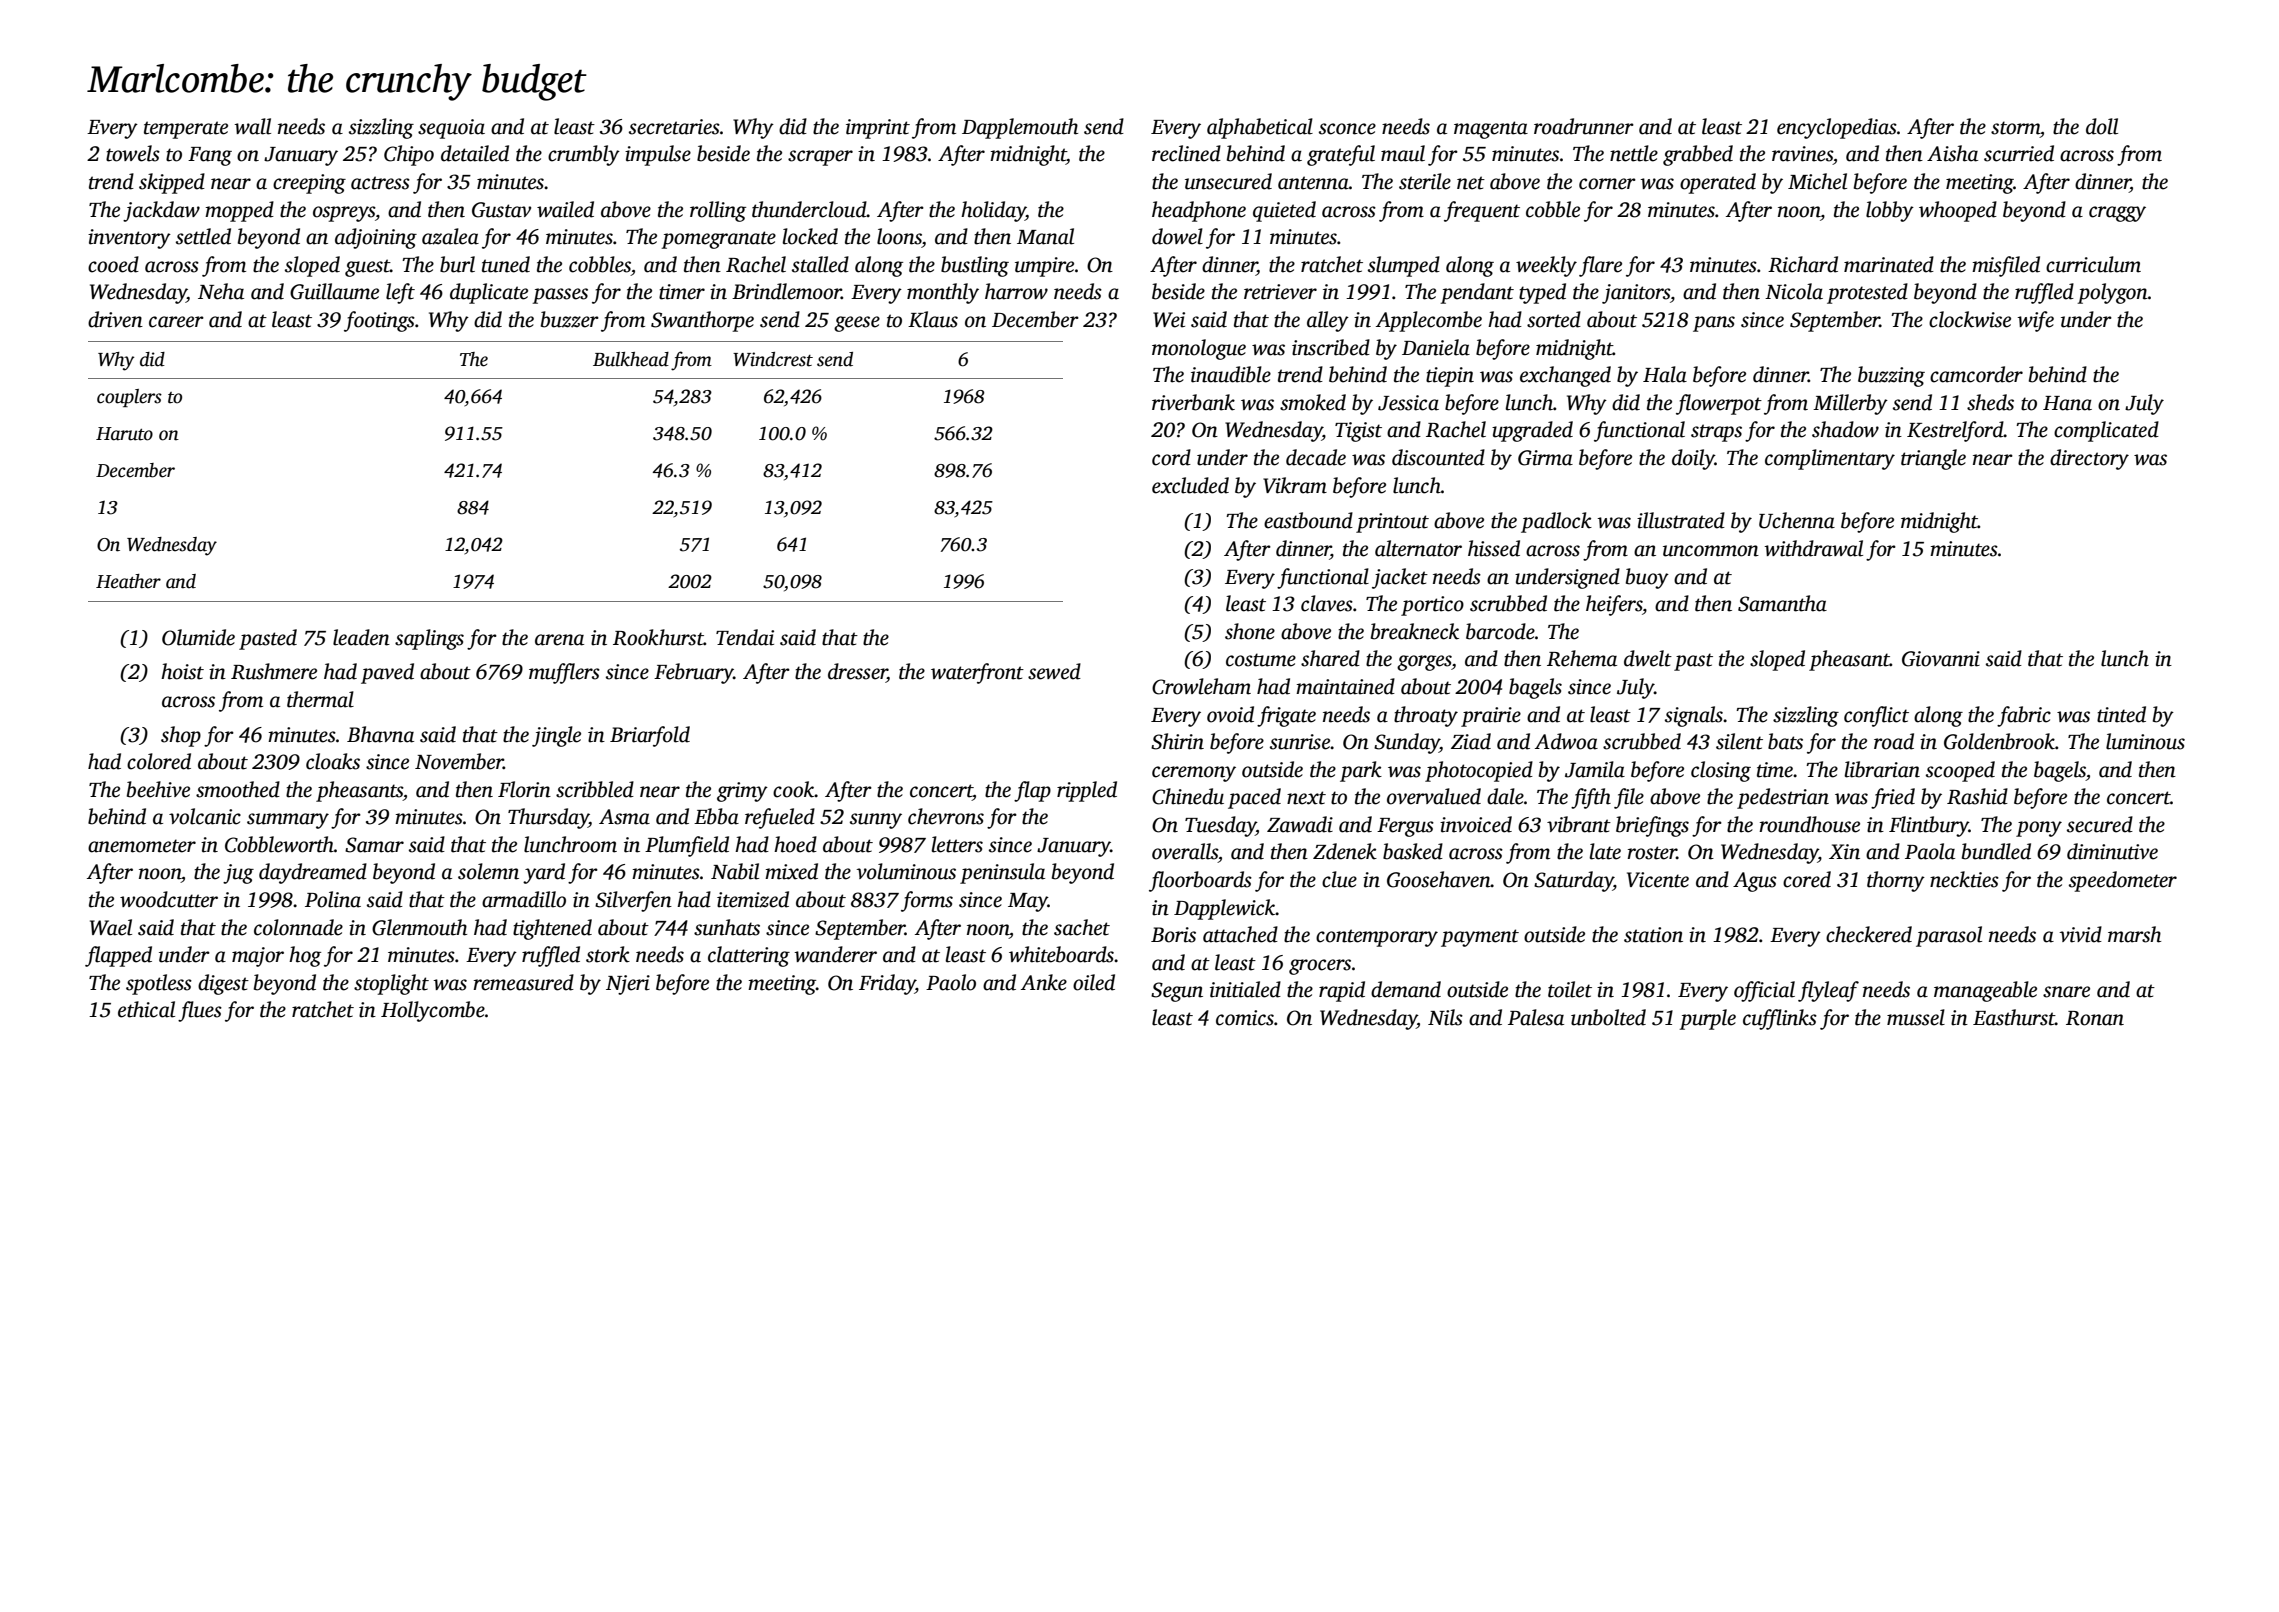 This screenshot has height=1612, width=2279. What do you see at coordinates (221, 291) in the screenshot?
I see `Neha` at bounding box center [221, 291].
